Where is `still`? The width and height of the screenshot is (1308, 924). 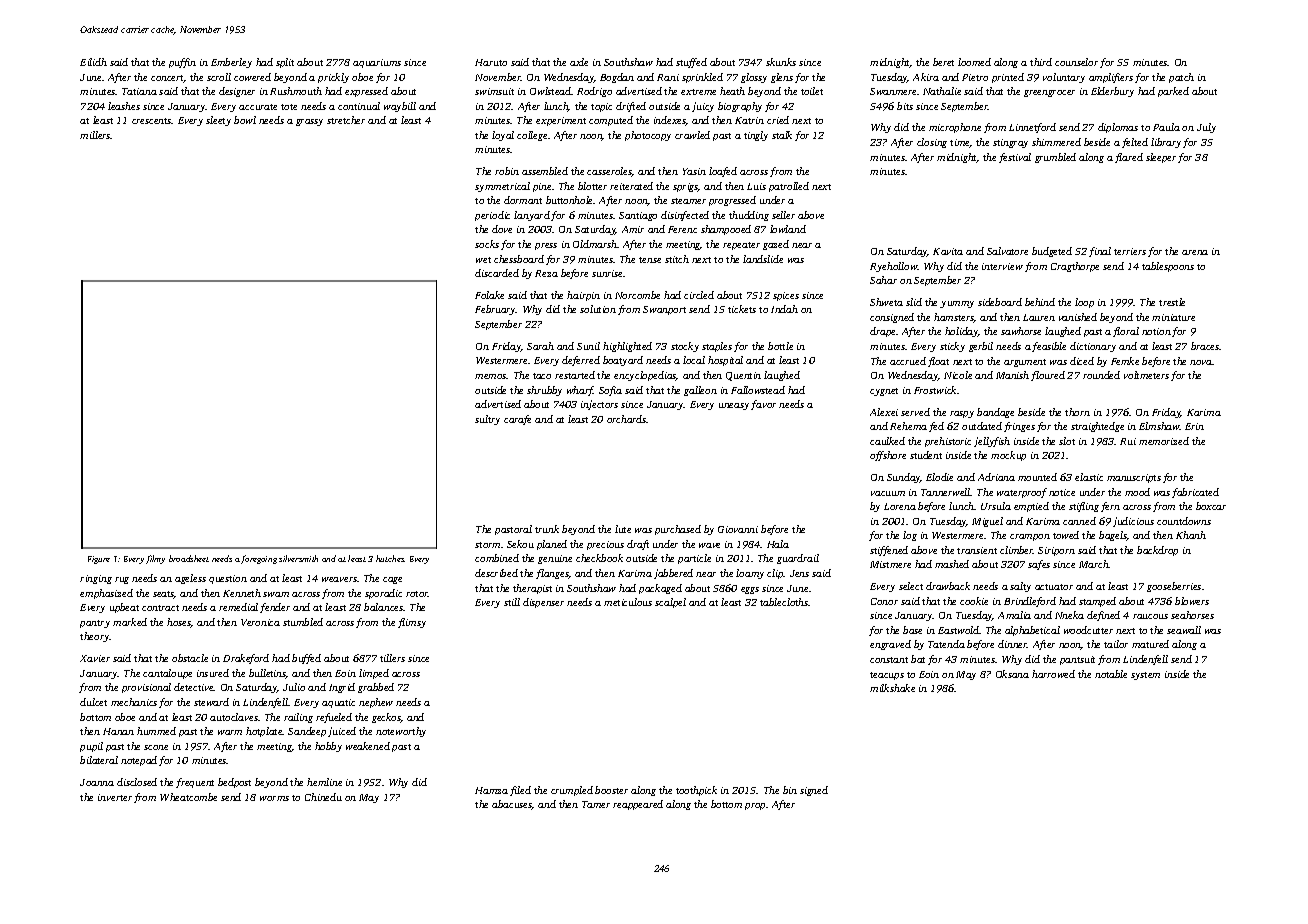
still is located at coordinates (512, 602).
